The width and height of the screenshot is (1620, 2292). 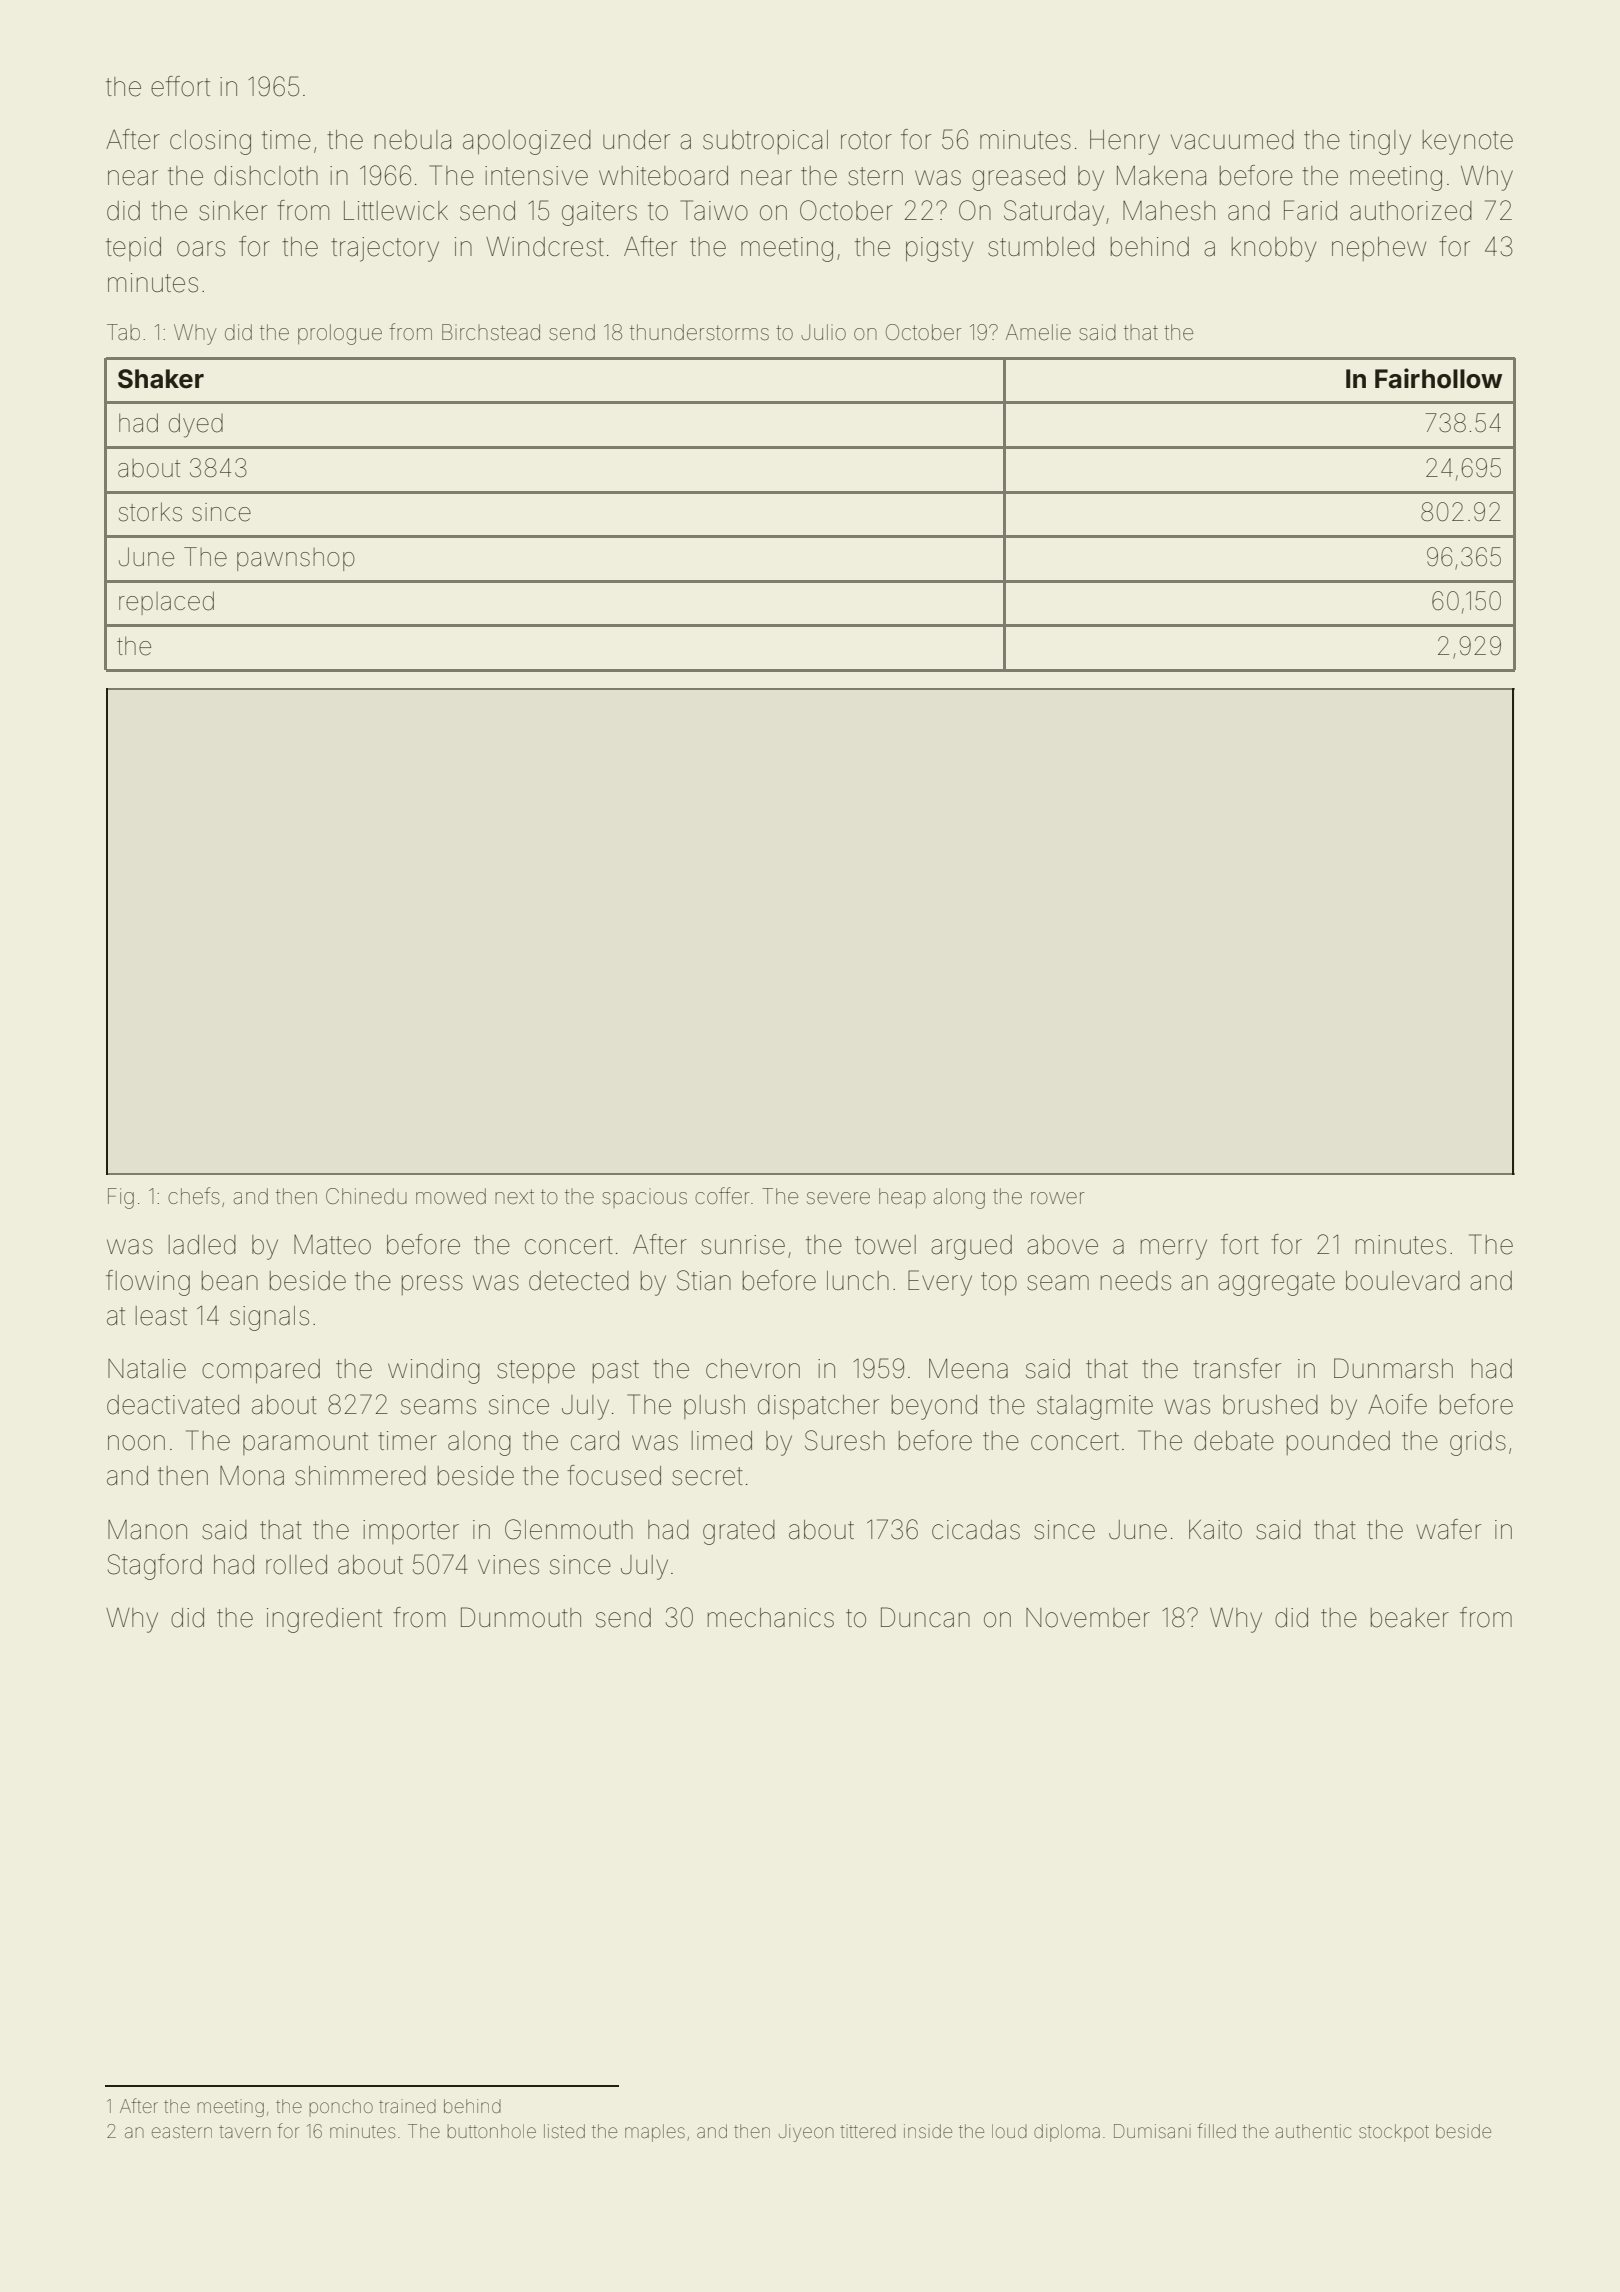 What do you see at coordinates (1057, 1198) in the screenshot?
I see `rower` at bounding box center [1057, 1198].
